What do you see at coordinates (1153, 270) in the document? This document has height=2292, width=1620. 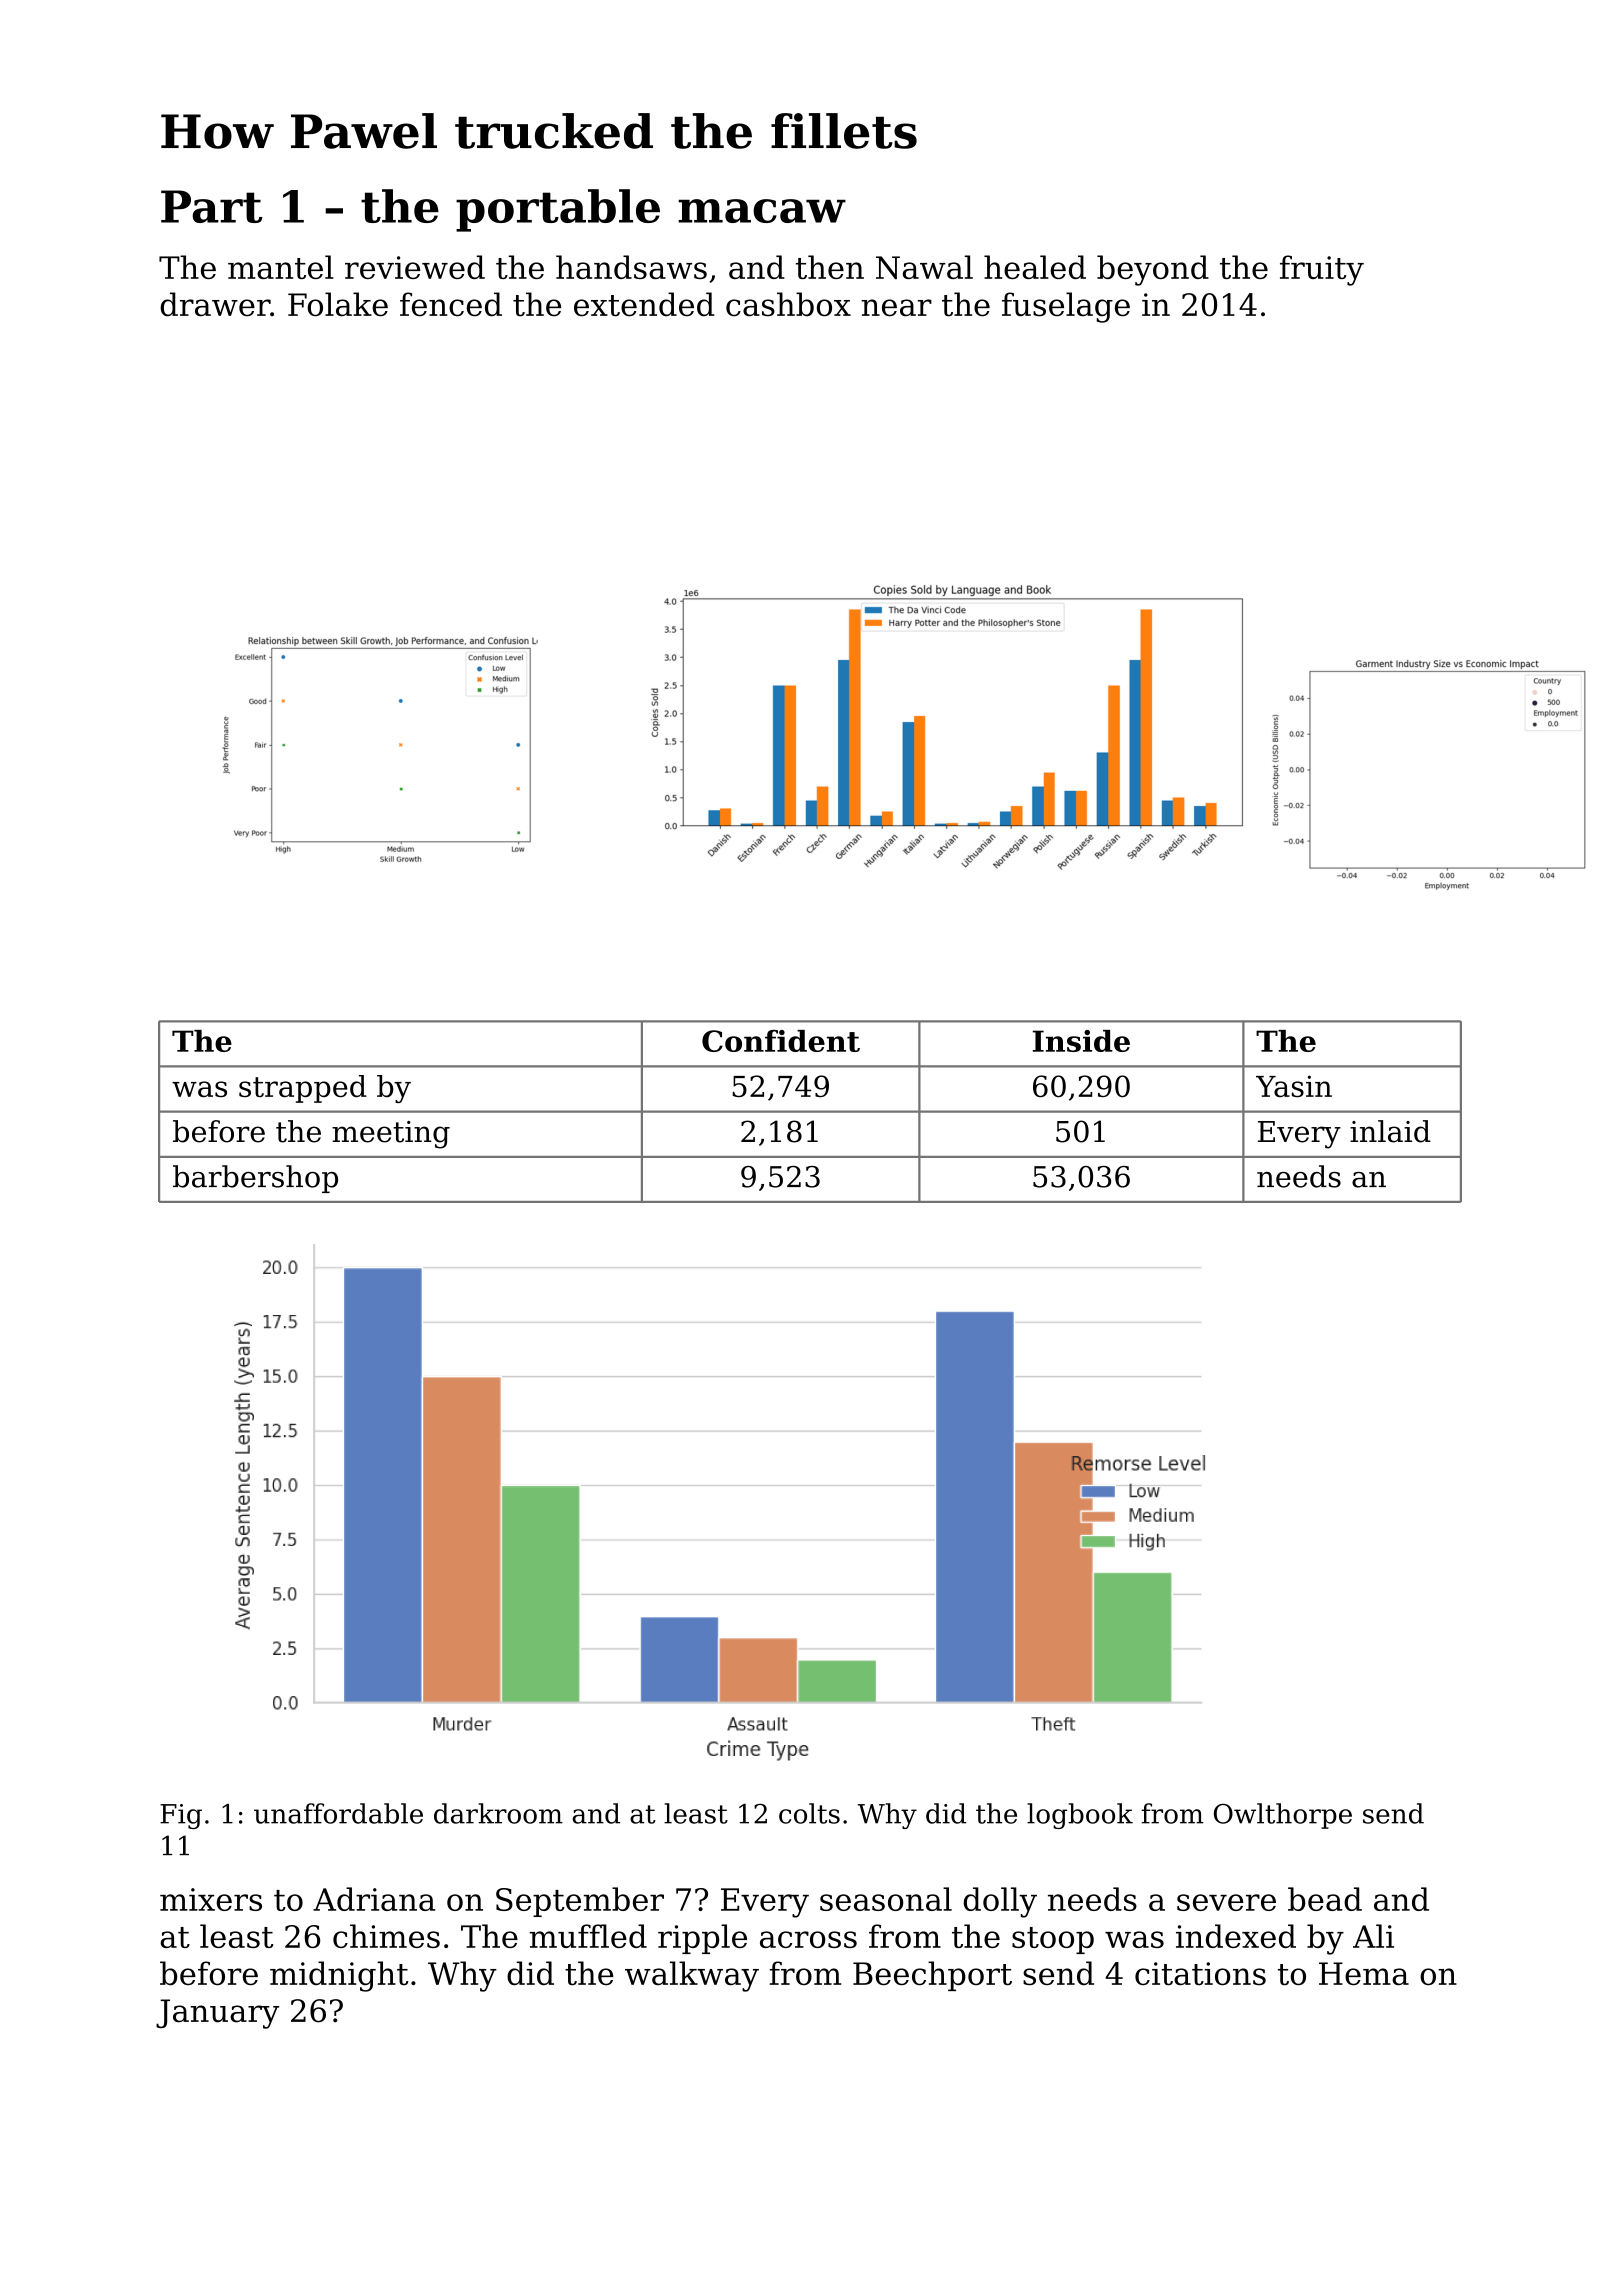 I see `beyond` at bounding box center [1153, 270].
